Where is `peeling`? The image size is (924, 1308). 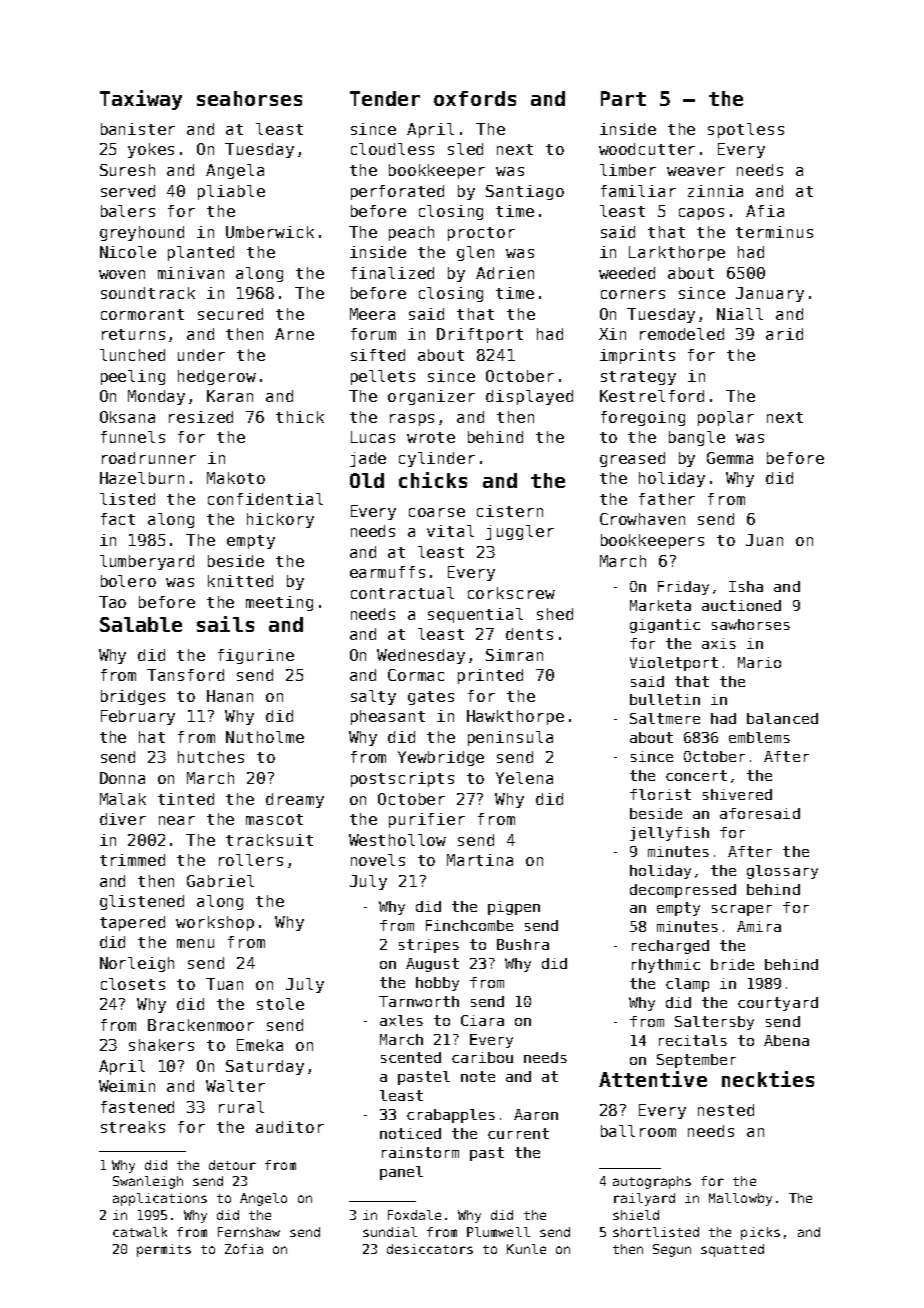
peeling is located at coordinates (133, 377).
